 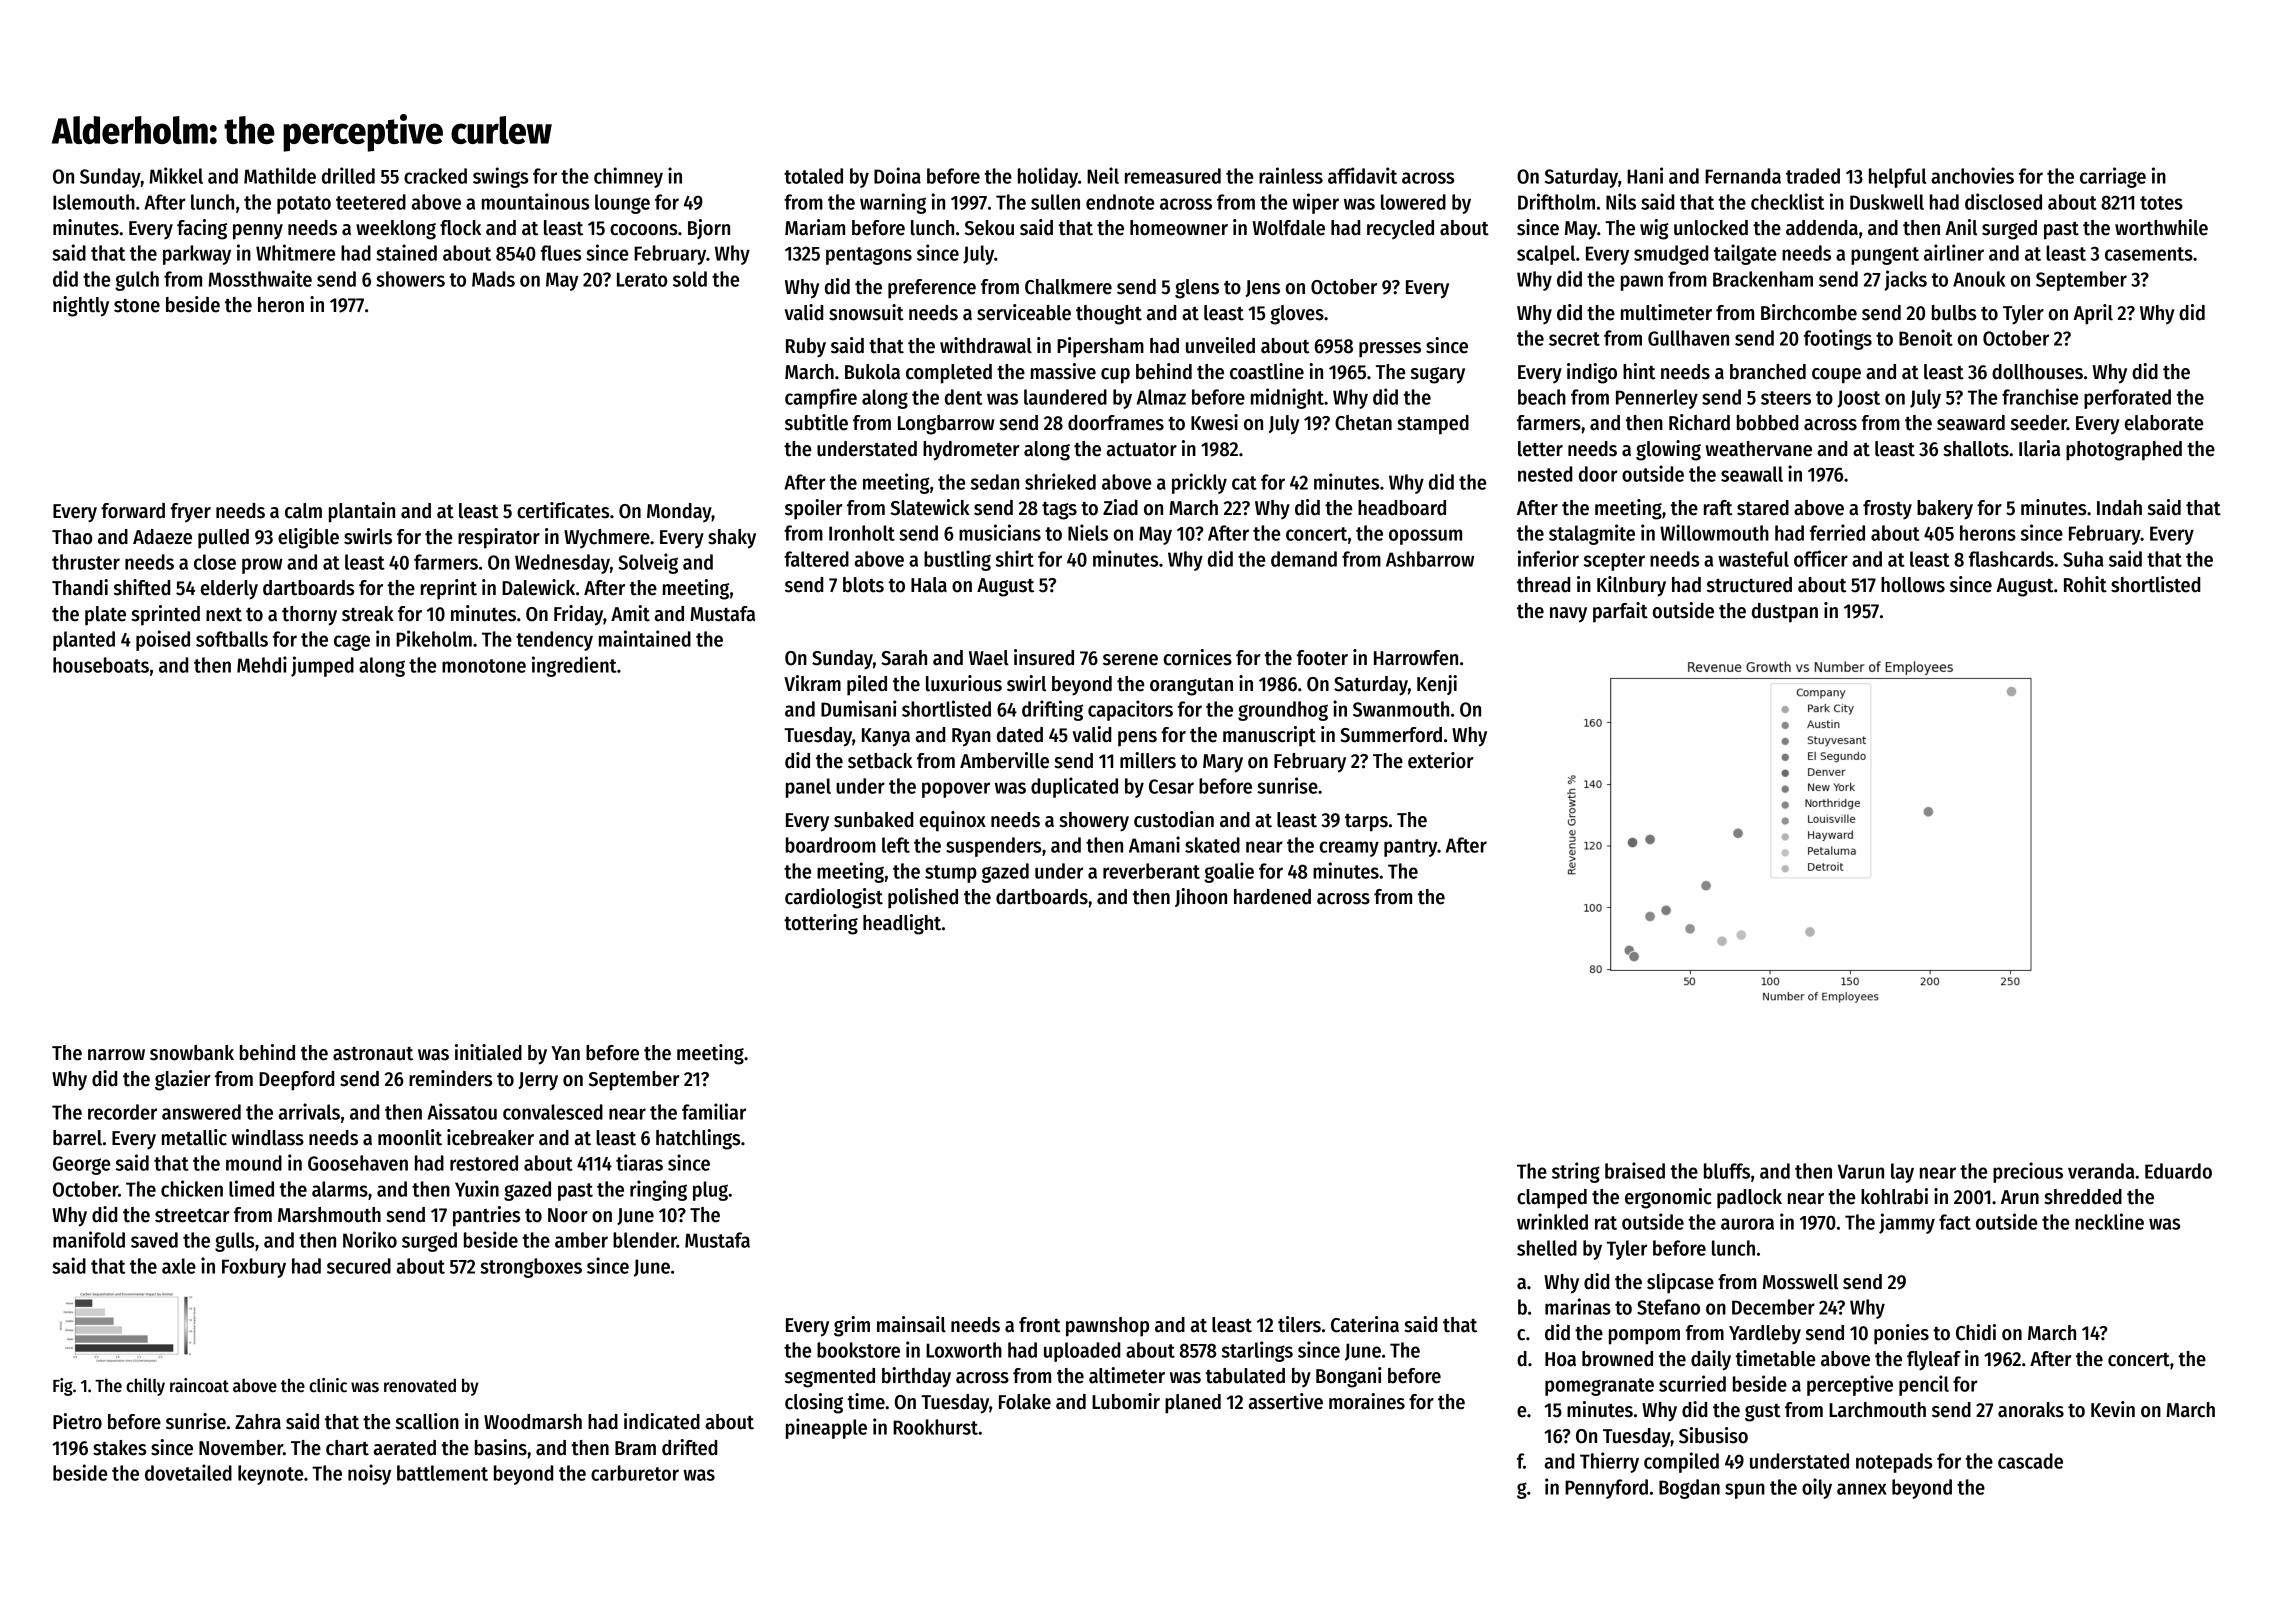 I want to click on scalpel, so click(x=1546, y=255).
